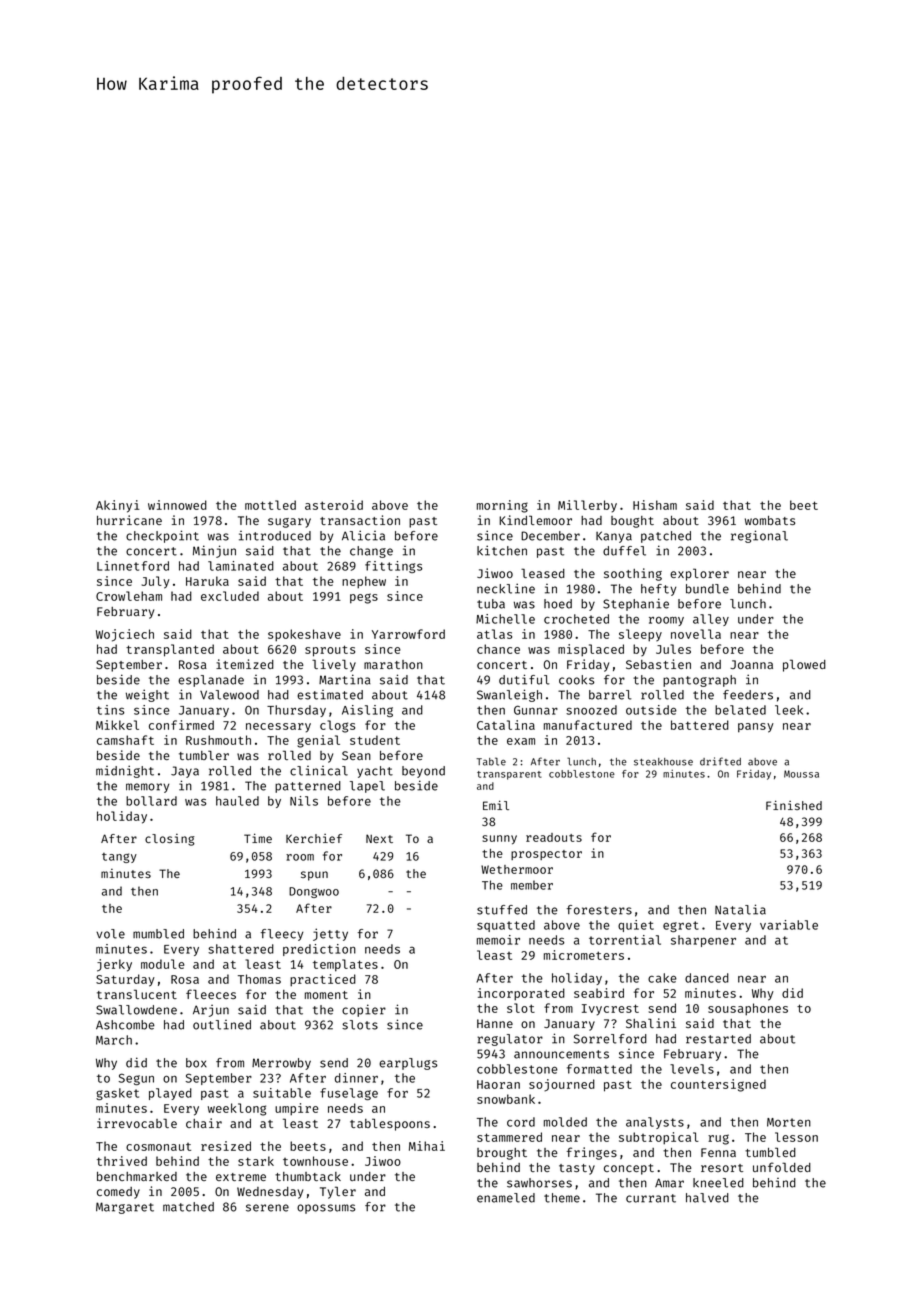 The width and height of the screenshot is (924, 1308). I want to click on wombats, so click(770, 520).
